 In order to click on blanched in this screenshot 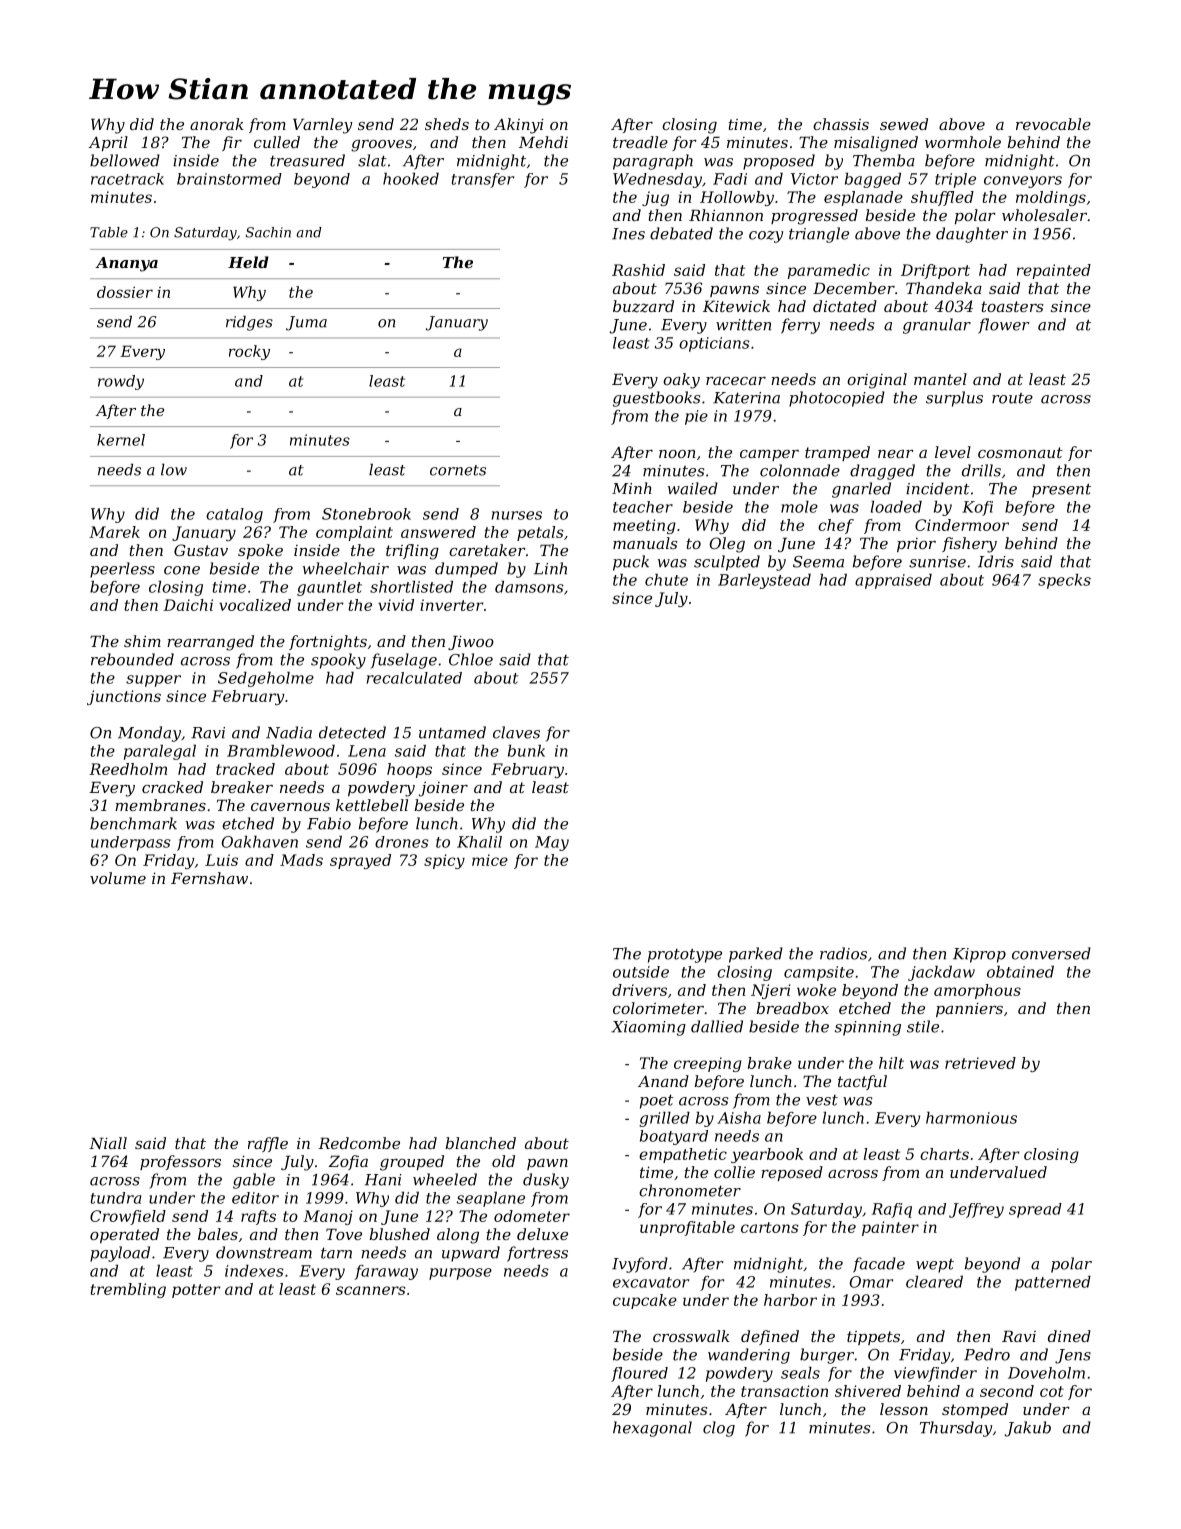, I will do `click(481, 1143)`.
